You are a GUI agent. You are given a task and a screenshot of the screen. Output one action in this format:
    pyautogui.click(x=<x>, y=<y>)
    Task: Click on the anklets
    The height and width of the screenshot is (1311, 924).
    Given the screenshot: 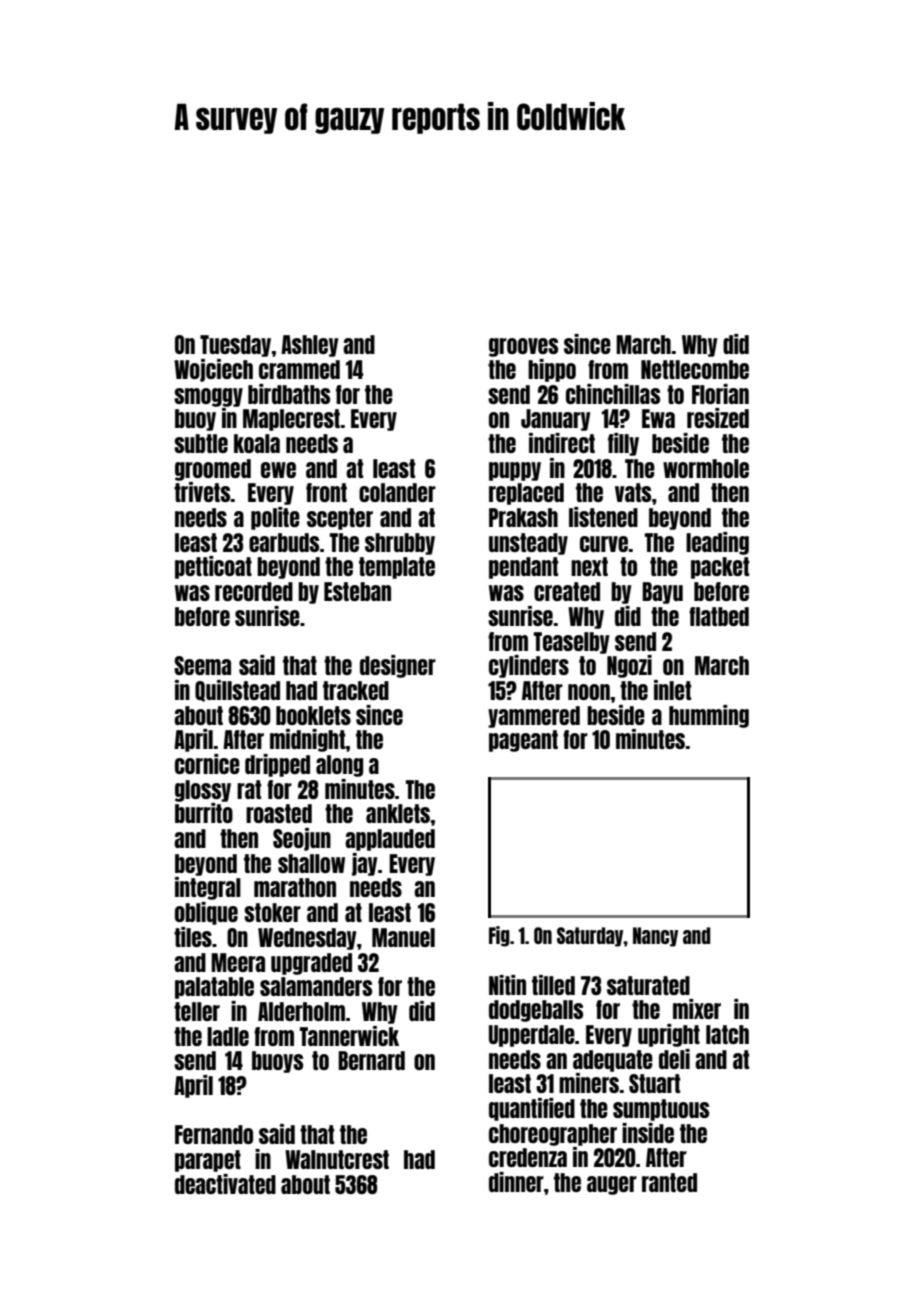 What is the action you would take?
    pyautogui.click(x=398, y=813)
